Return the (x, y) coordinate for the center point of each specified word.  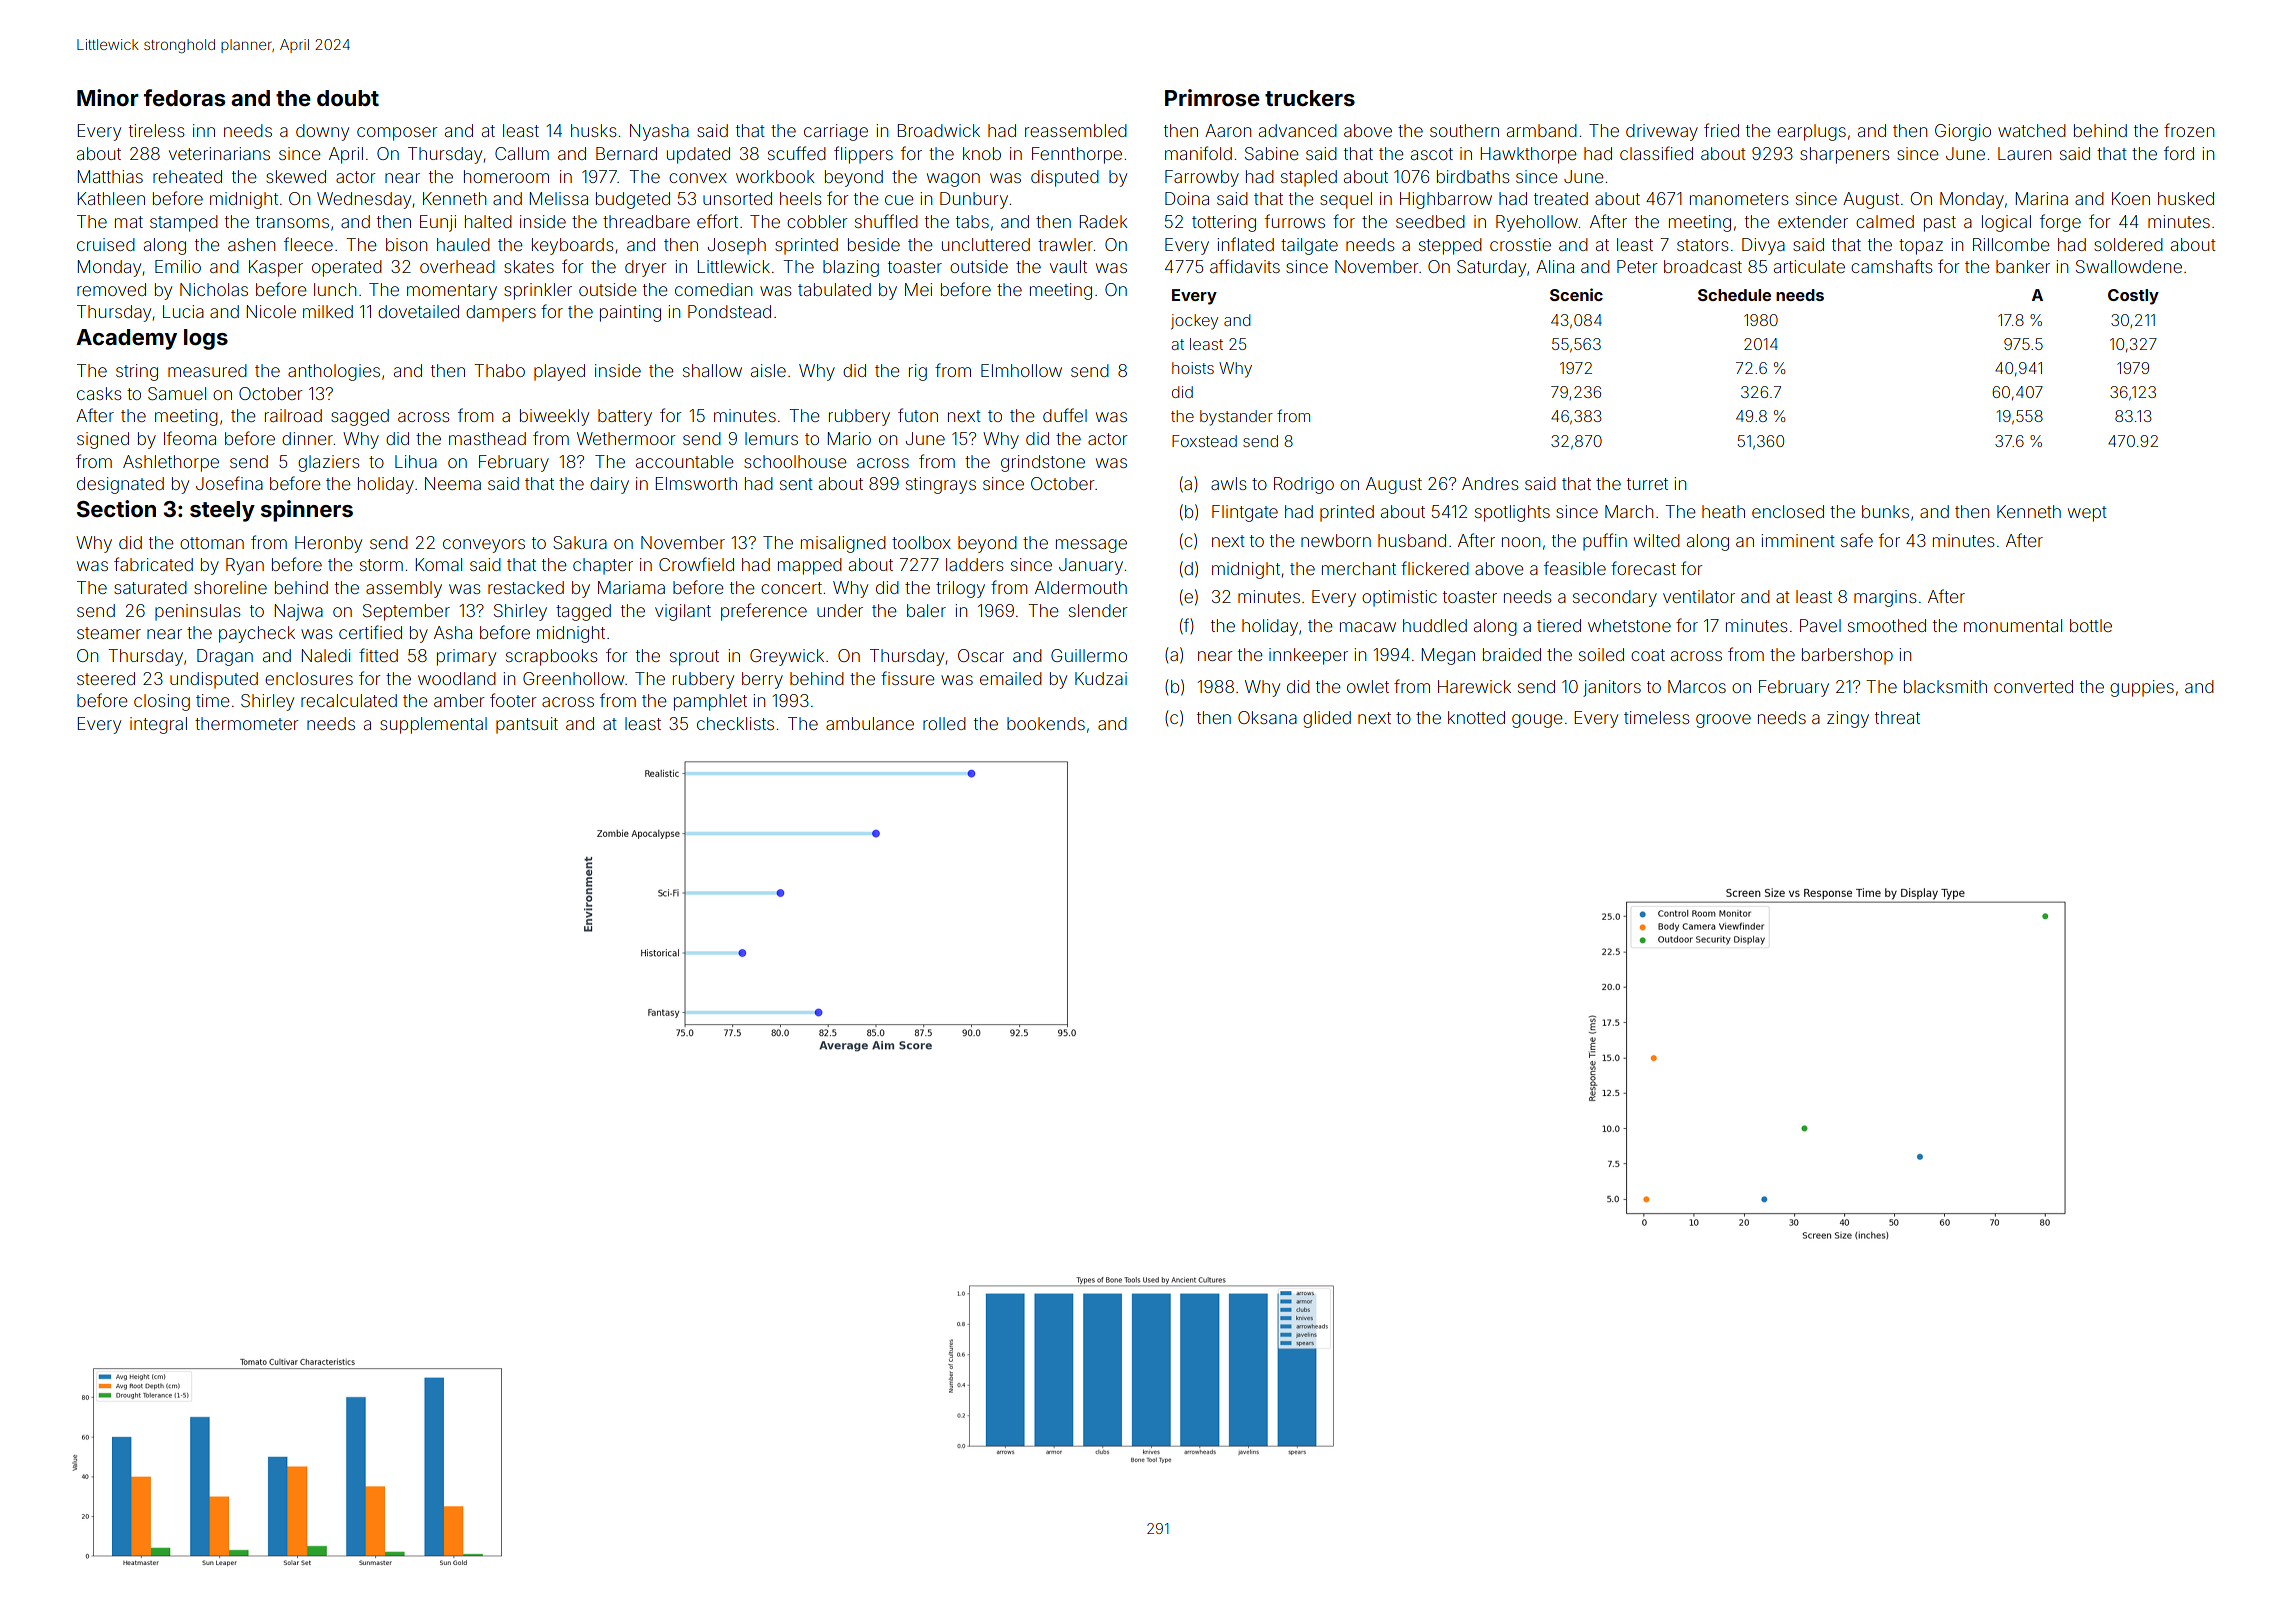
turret (1647, 484)
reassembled (1076, 130)
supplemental (433, 725)
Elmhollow (1021, 370)
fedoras (184, 97)
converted (2033, 686)
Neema (453, 483)
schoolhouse (795, 461)
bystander (1236, 418)
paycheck (257, 634)
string (137, 372)
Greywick (787, 657)
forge (2060, 223)
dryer (646, 268)
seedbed (1430, 221)
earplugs (1811, 132)
